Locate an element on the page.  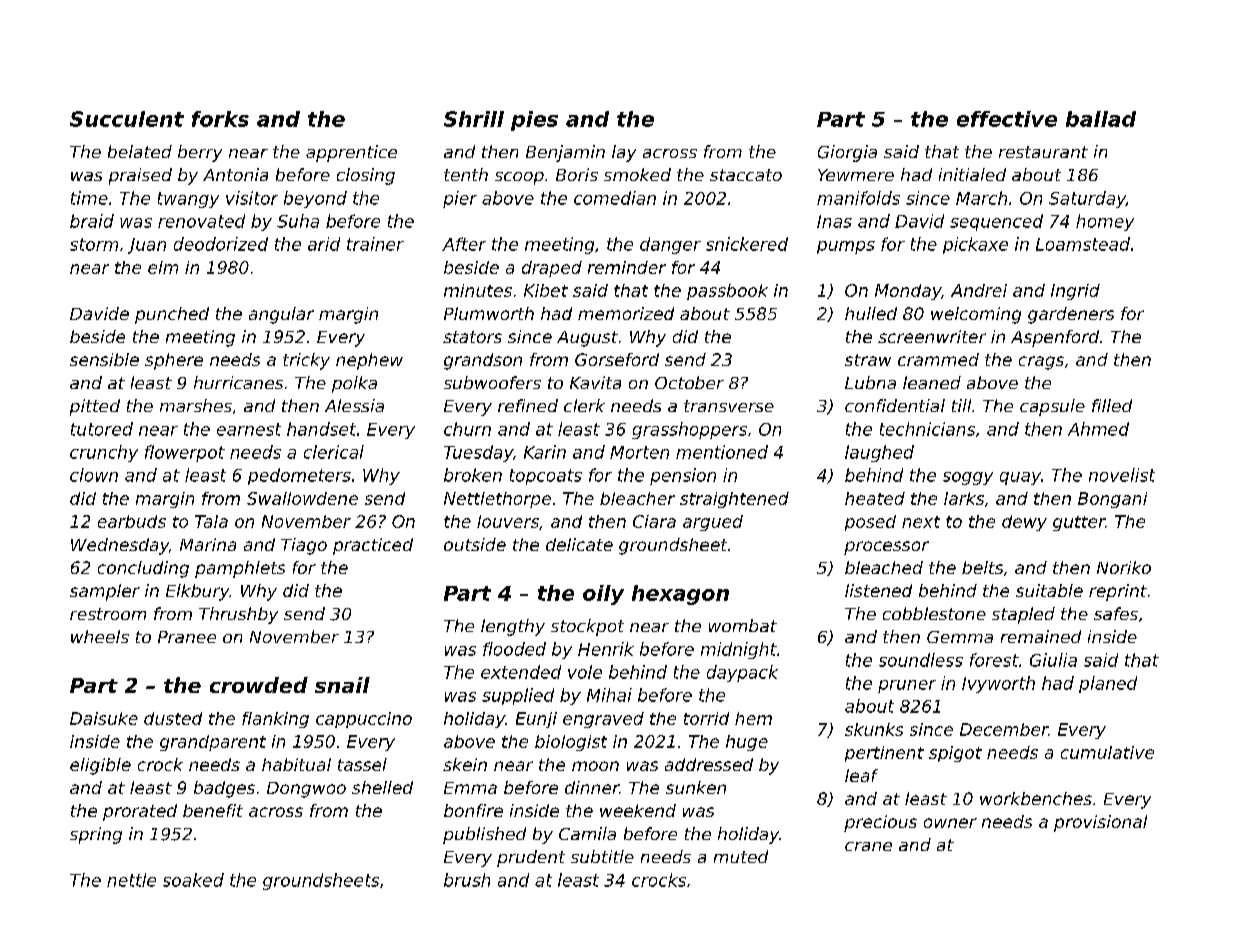
wheels is located at coordinates (100, 636).
